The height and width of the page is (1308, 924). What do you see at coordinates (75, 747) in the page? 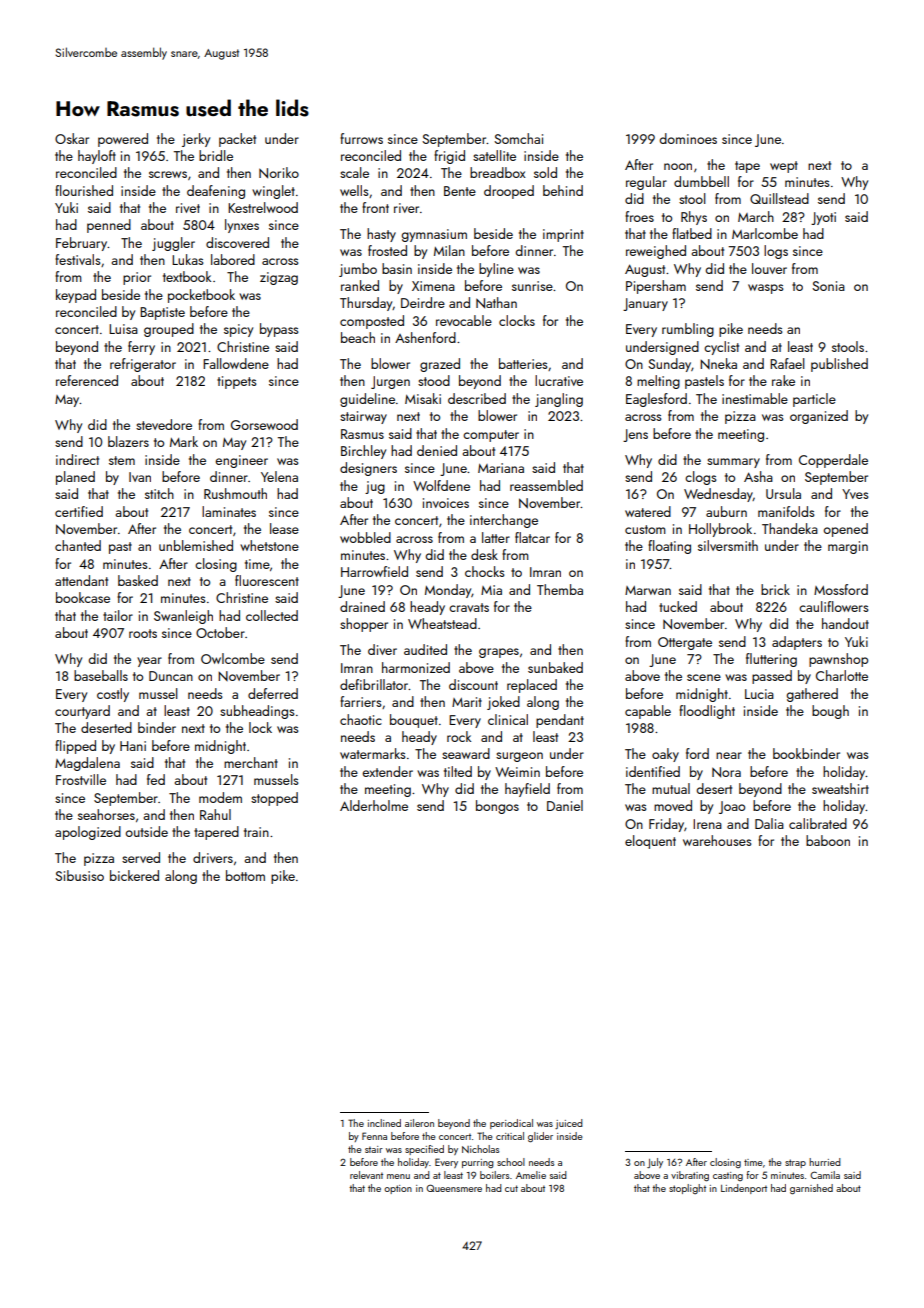
I see `flipped` at bounding box center [75, 747].
